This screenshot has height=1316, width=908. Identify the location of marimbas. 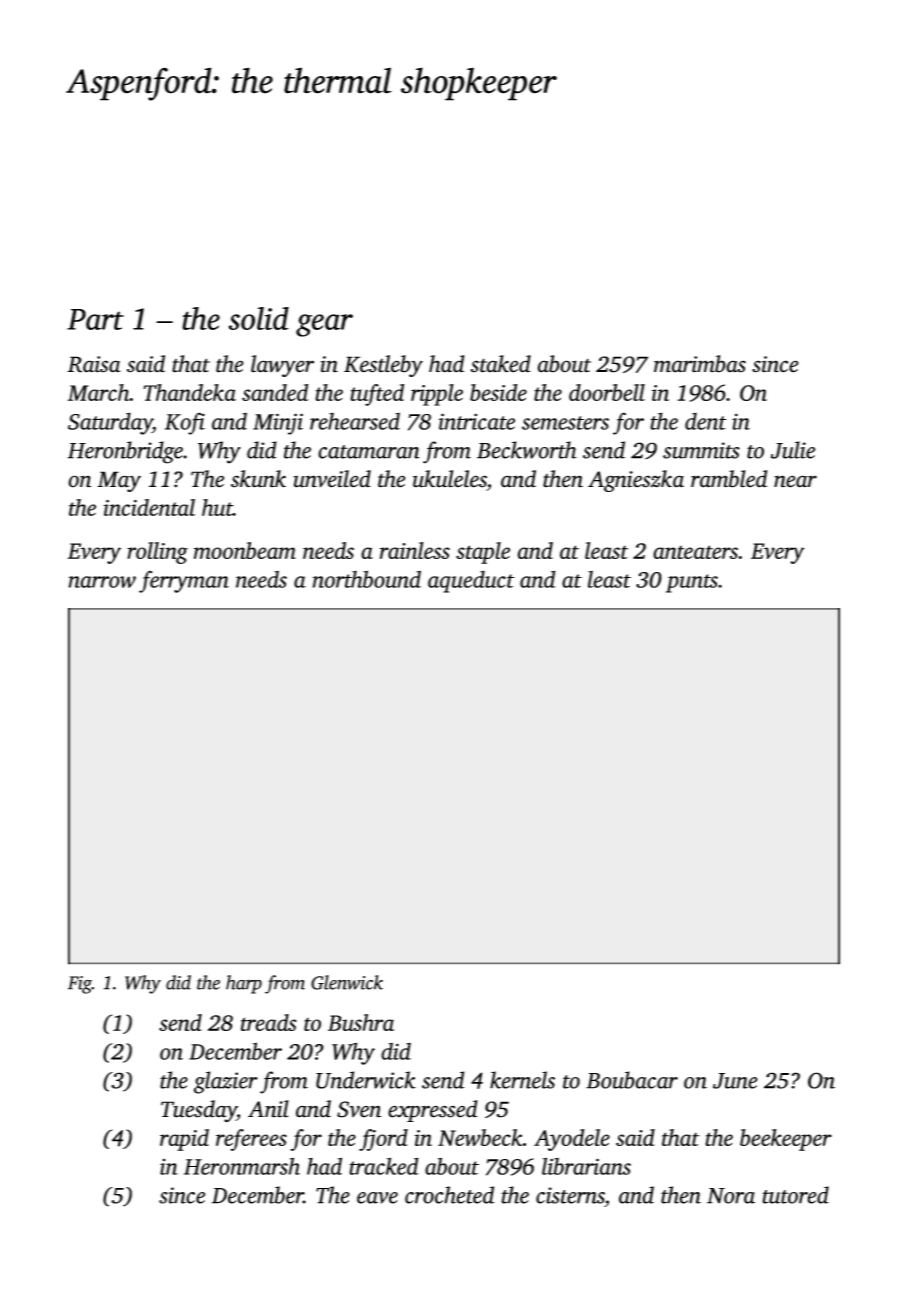
(700, 364).
